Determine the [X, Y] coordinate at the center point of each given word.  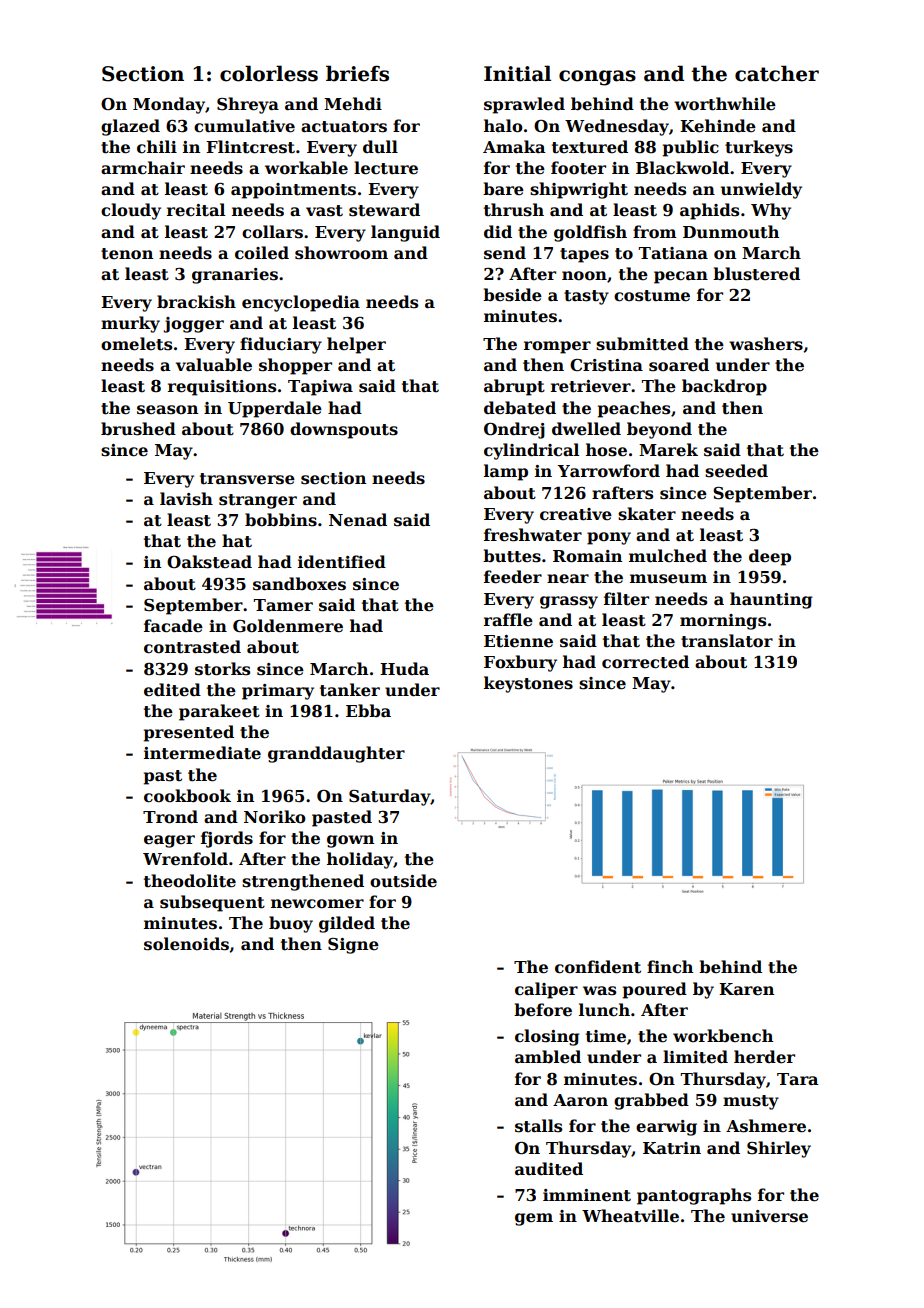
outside [403, 881]
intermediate [202, 753]
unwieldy [761, 190]
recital [196, 210]
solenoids [186, 944]
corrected [645, 662]
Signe [353, 946]
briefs [357, 73]
